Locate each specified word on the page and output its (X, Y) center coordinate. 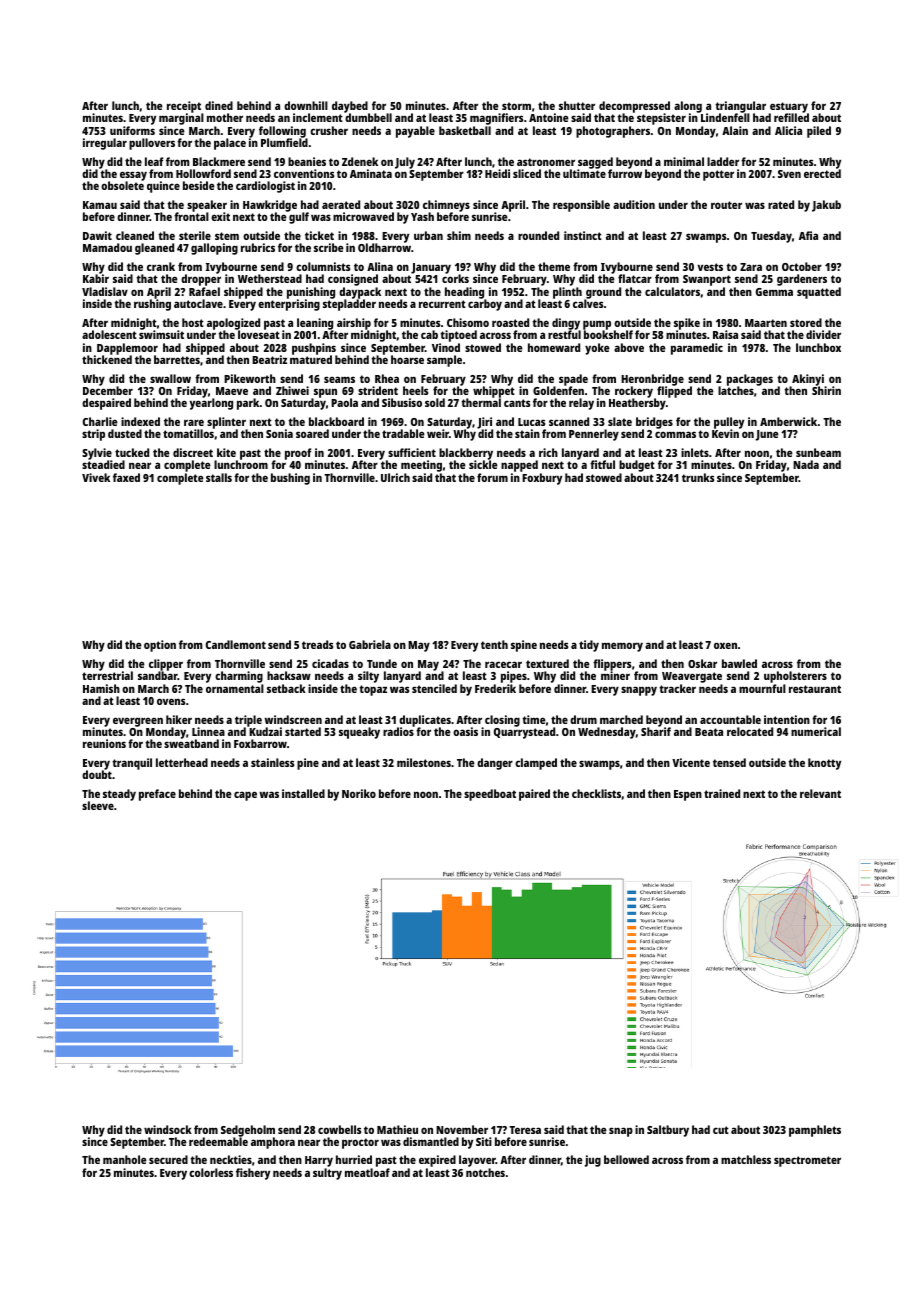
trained (722, 793)
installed (303, 793)
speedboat (490, 795)
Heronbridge (652, 380)
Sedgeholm (248, 1131)
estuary (789, 108)
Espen (688, 795)
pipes (514, 677)
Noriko (359, 793)
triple (248, 721)
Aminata (371, 173)
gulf (299, 218)
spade (573, 380)
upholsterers (795, 677)
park (248, 404)
